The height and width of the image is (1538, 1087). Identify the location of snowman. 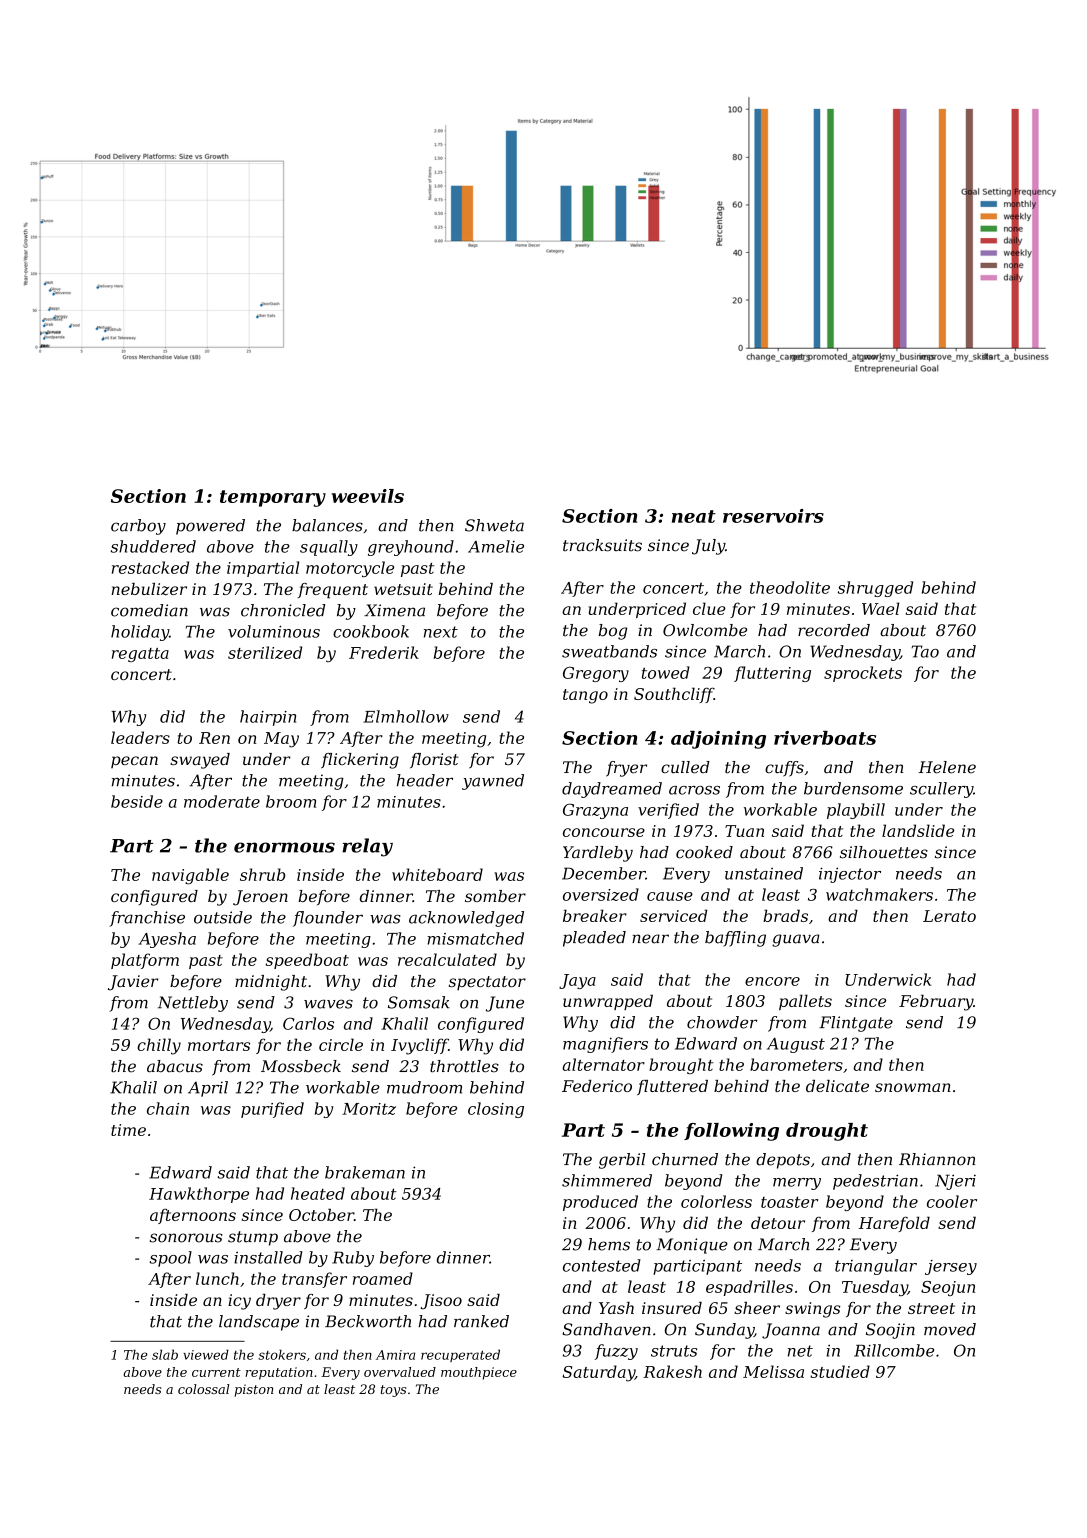
(913, 1087).
